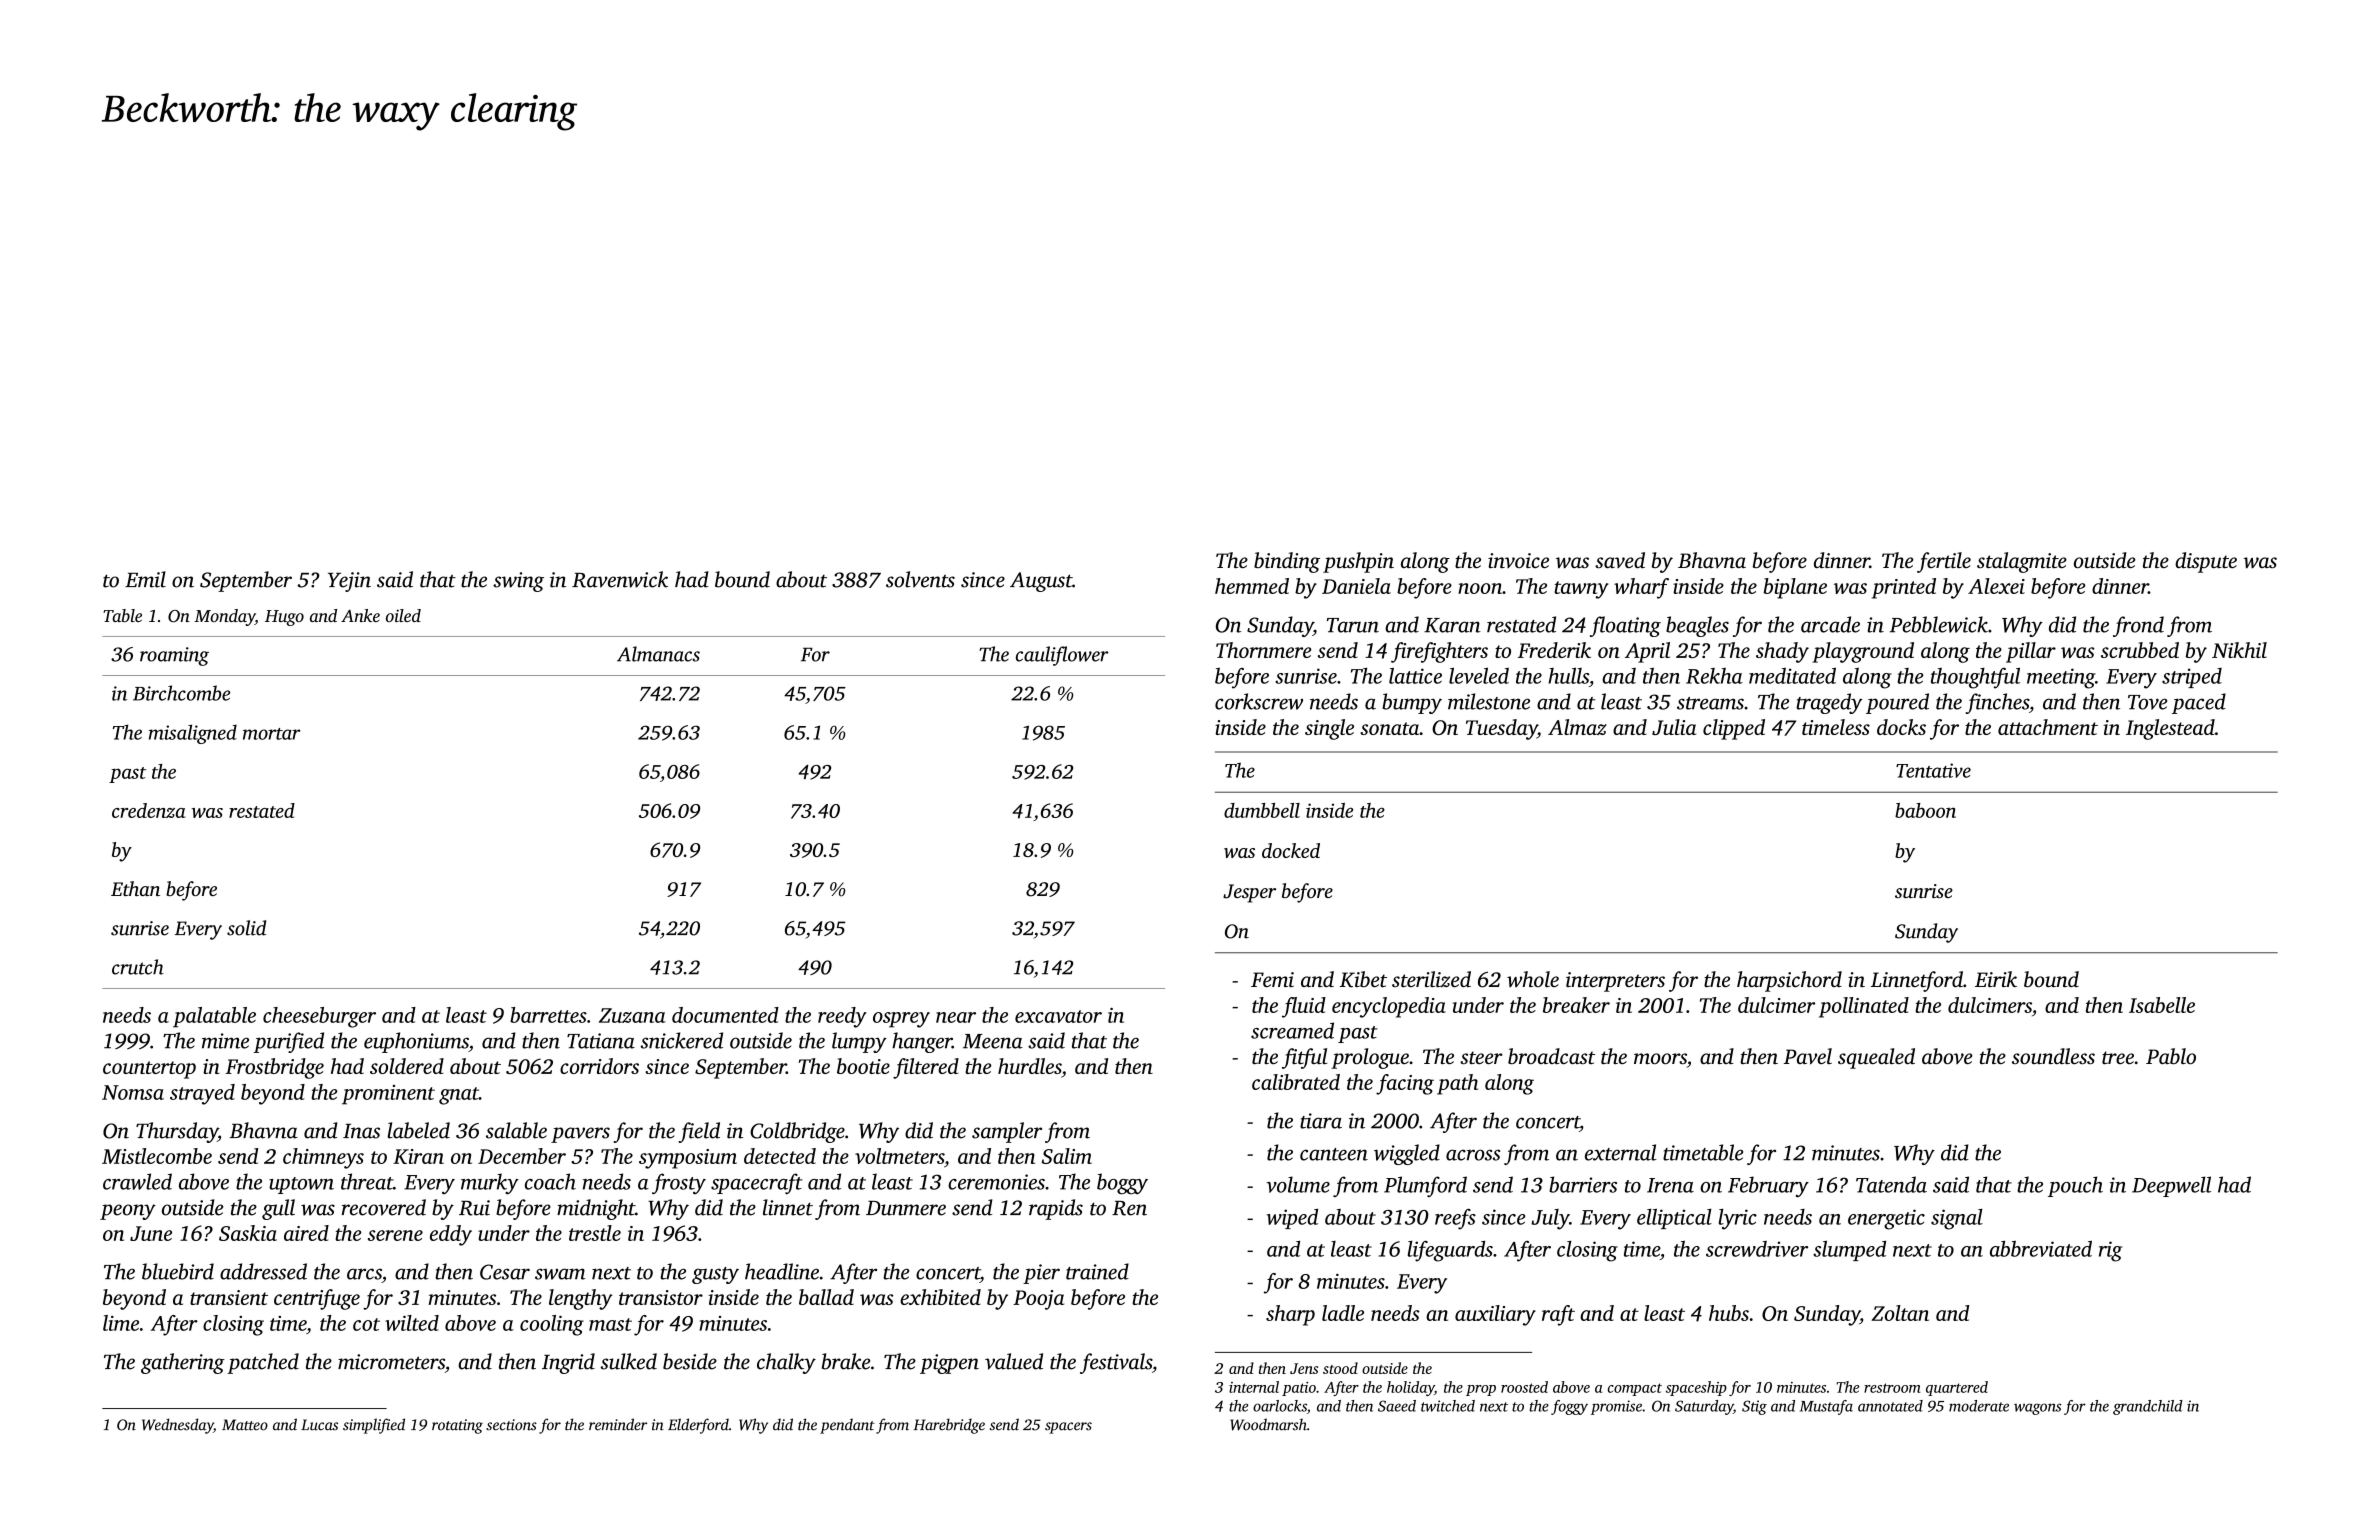  I want to click on boggy, so click(1122, 1184).
